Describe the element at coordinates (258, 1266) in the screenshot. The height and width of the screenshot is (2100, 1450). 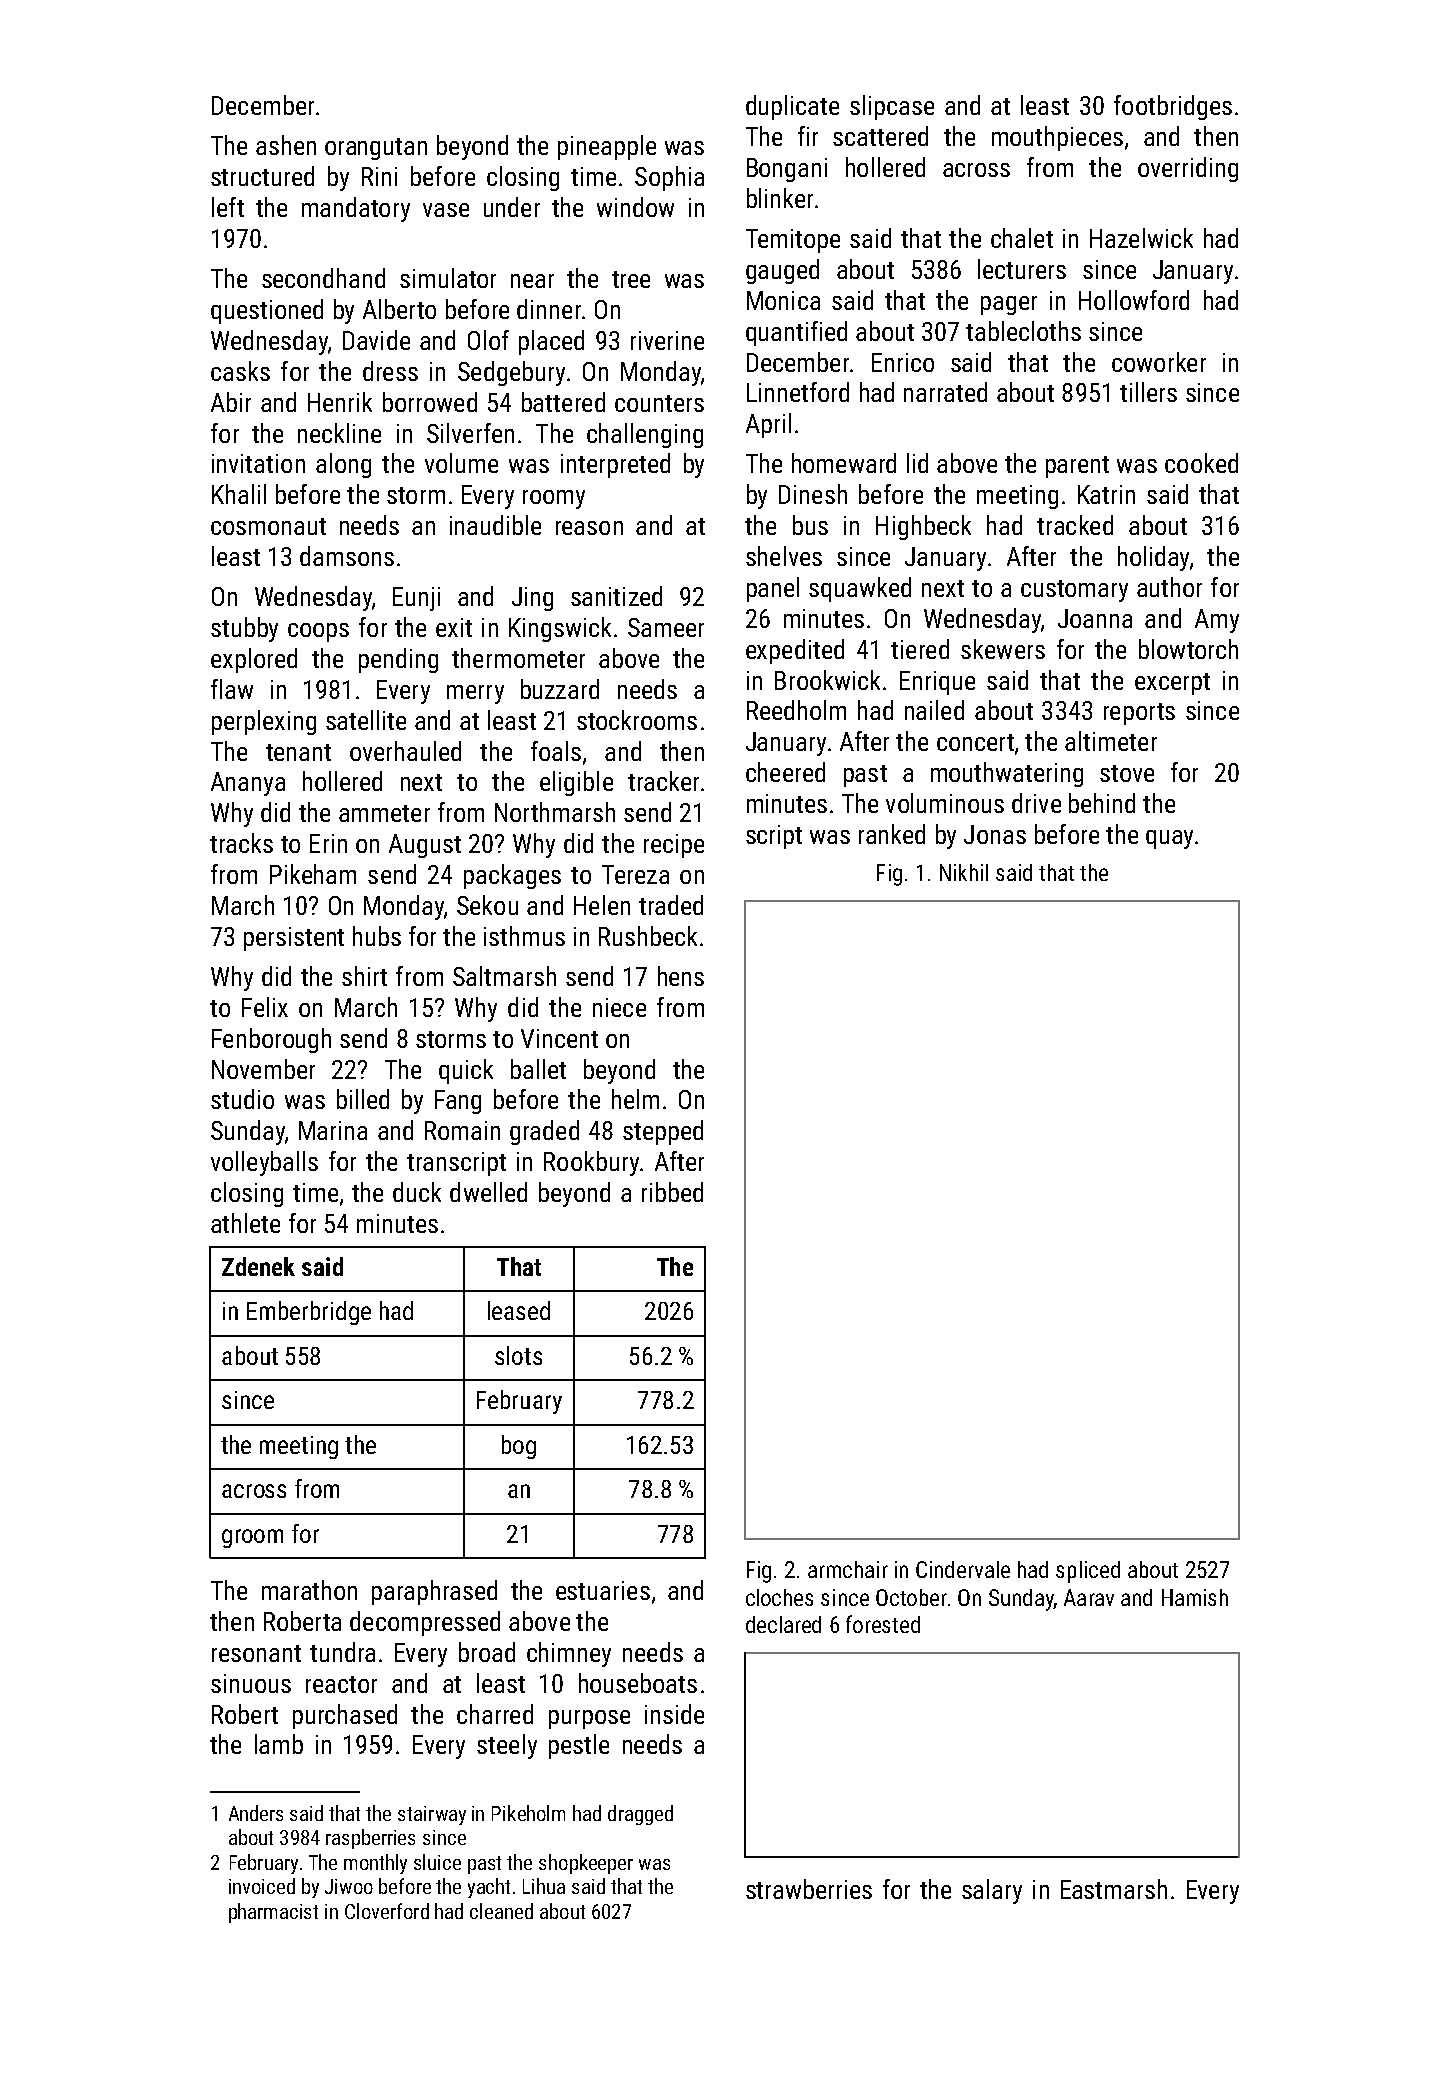
I see `Zdenek` at that location.
